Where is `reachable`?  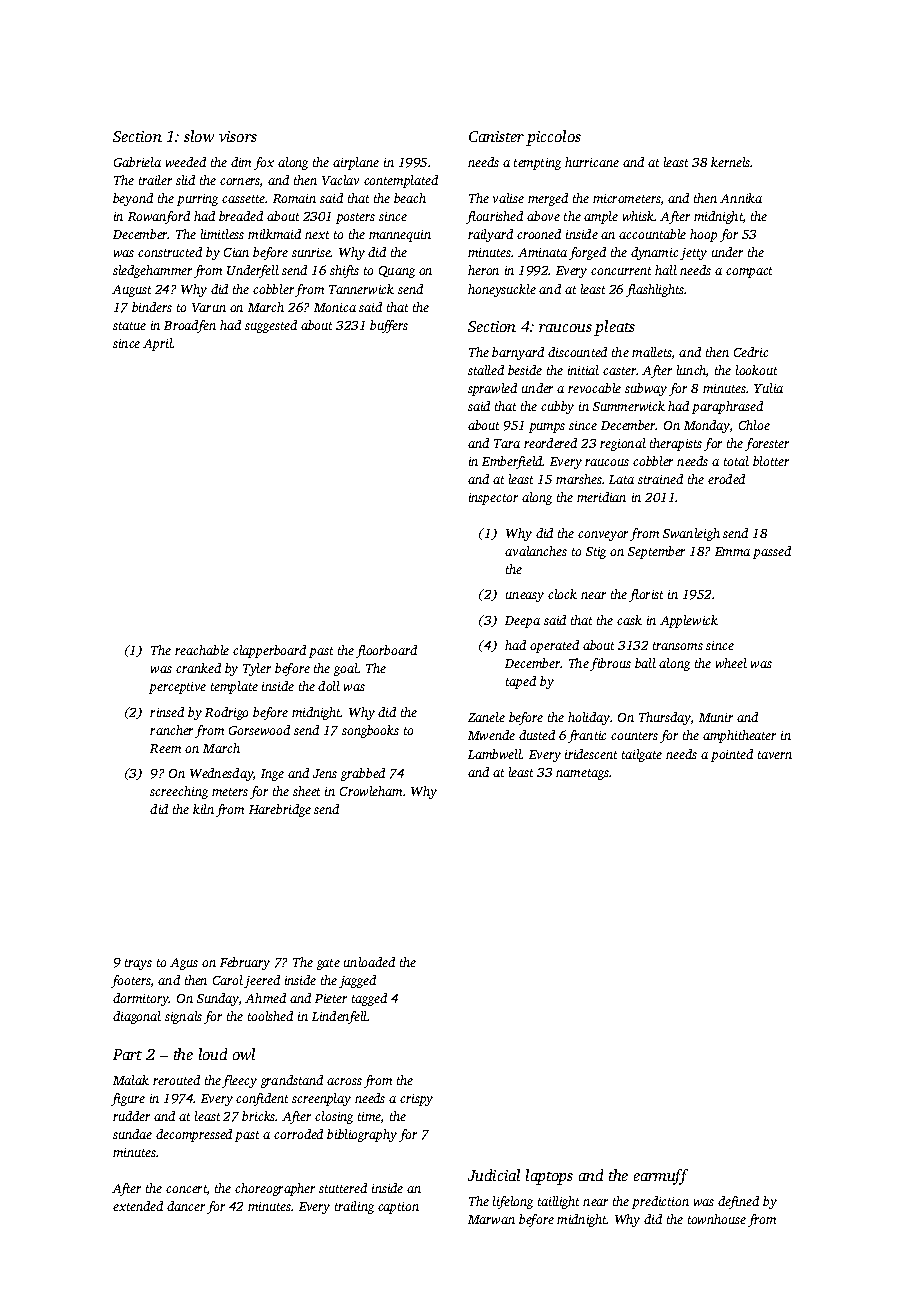
reachable is located at coordinates (202, 650).
